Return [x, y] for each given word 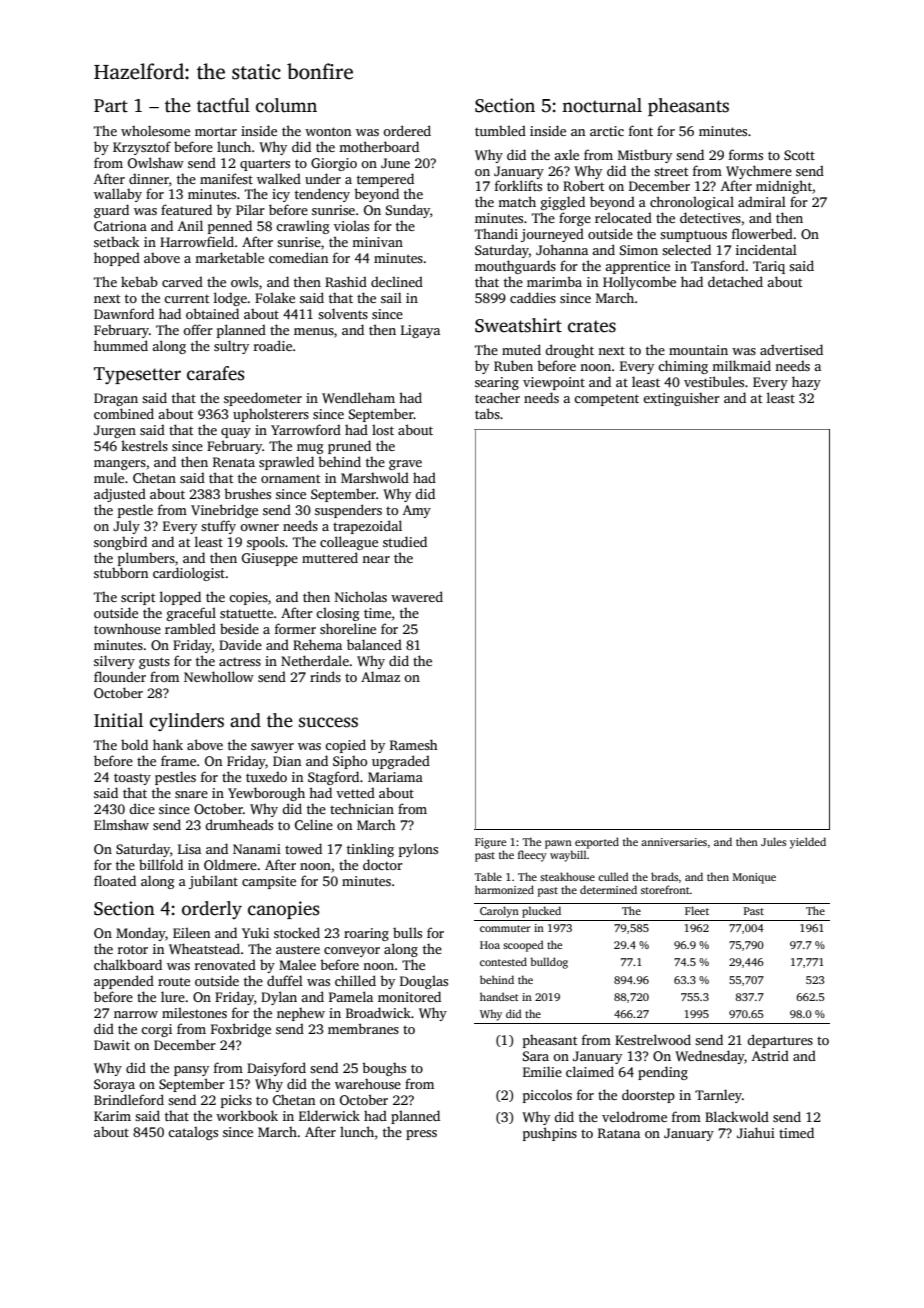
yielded [808, 843]
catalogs [193, 1133]
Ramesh [414, 744]
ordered [407, 130]
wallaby [118, 195]
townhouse [127, 628]
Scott [799, 155]
